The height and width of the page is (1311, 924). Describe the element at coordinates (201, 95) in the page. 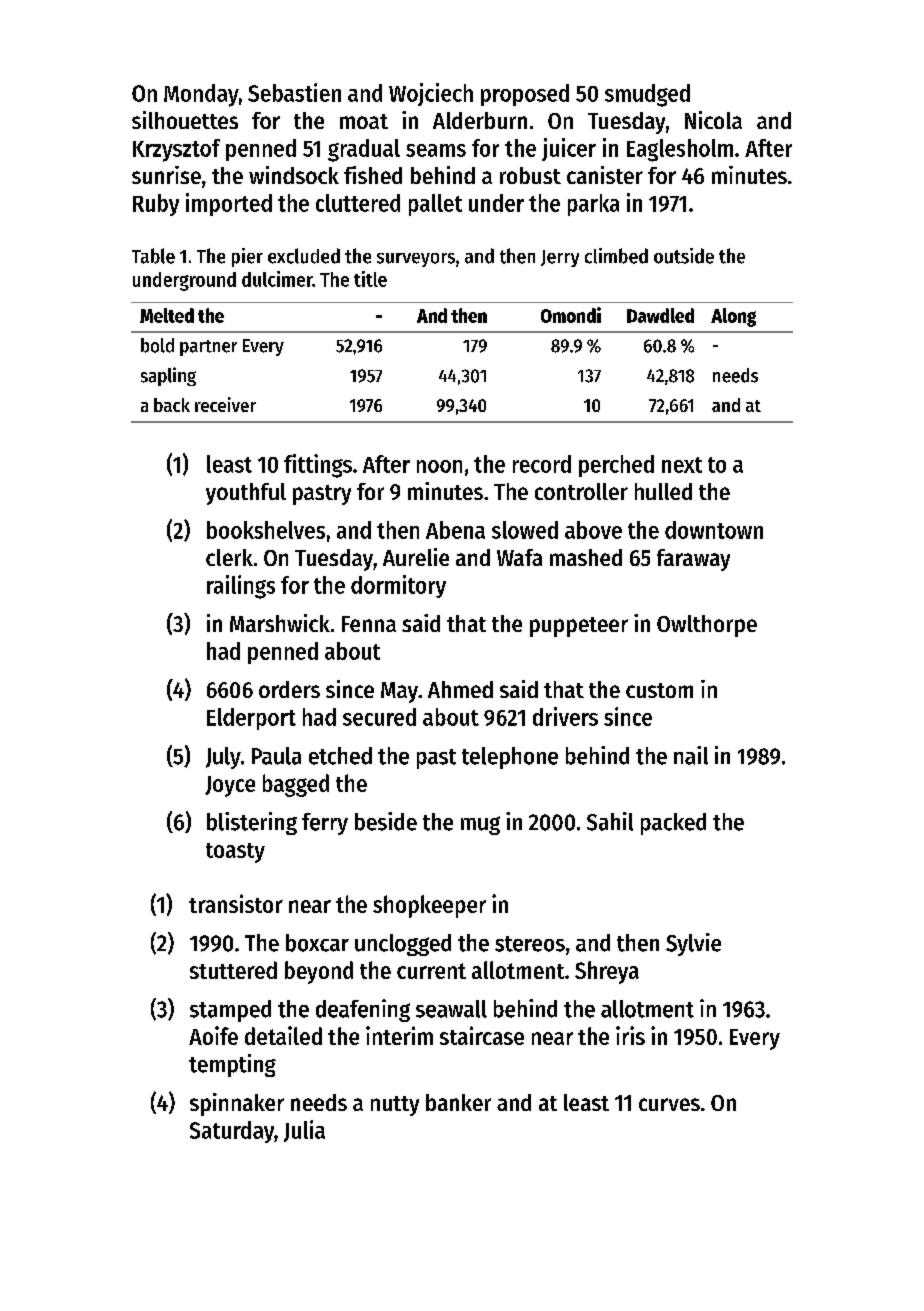

I see `Monday` at that location.
